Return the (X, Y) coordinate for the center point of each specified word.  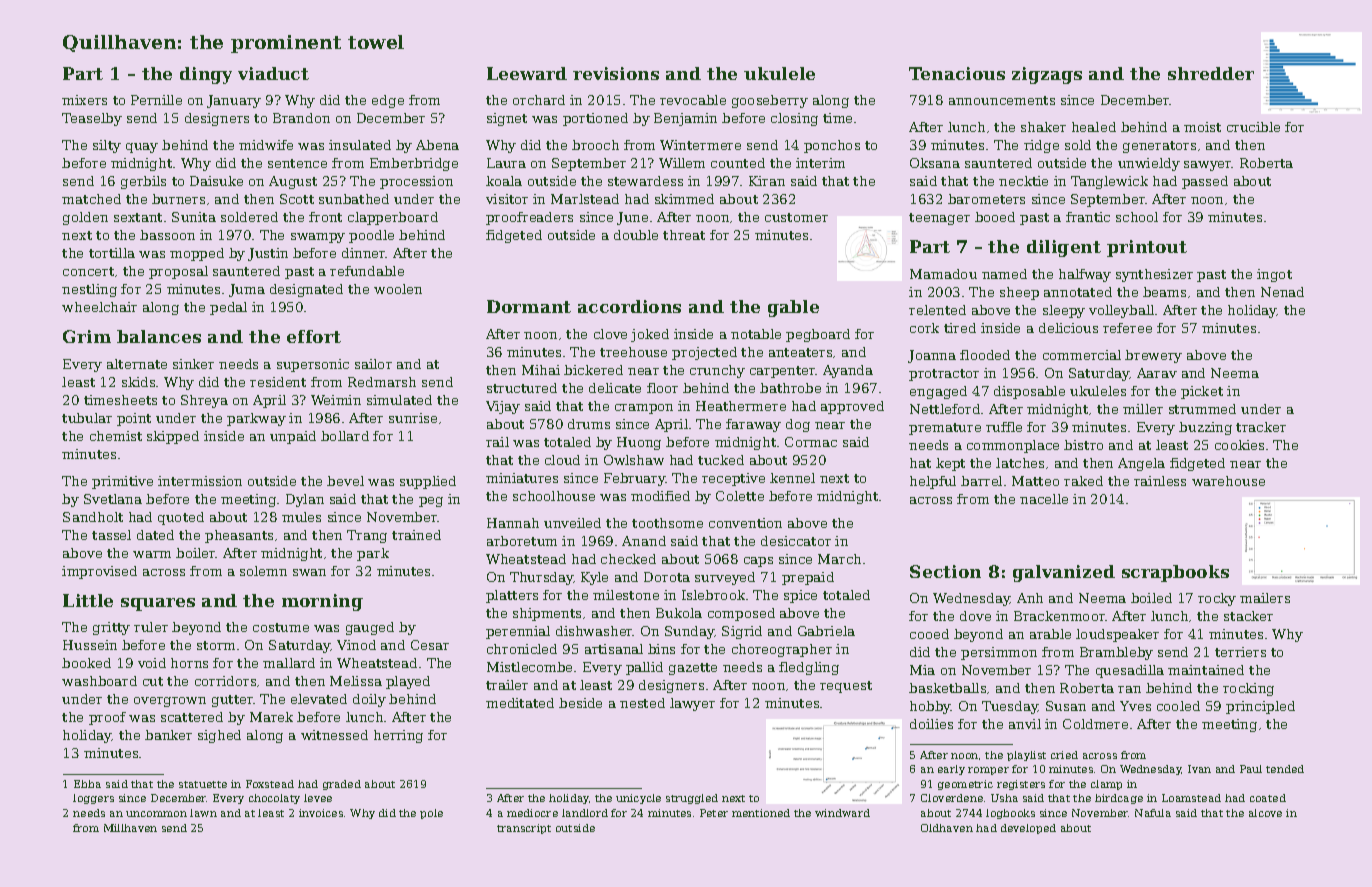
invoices (321, 813)
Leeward (527, 73)
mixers (84, 100)
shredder (1211, 73)
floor (662, 388)
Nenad (1282, 292)
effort (314, 336)
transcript (524, 829)
